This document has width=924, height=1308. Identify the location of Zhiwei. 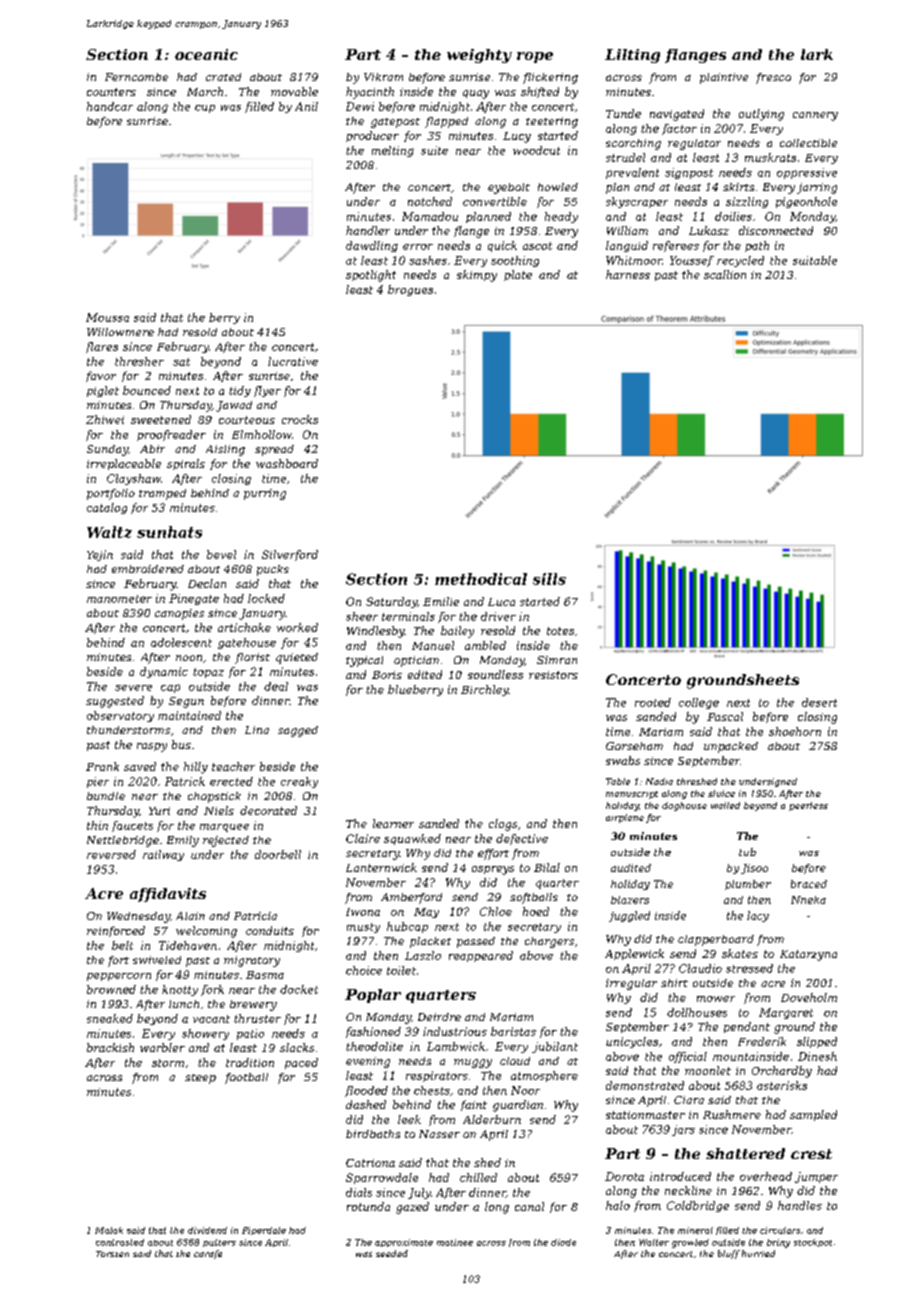
(105, 419).
